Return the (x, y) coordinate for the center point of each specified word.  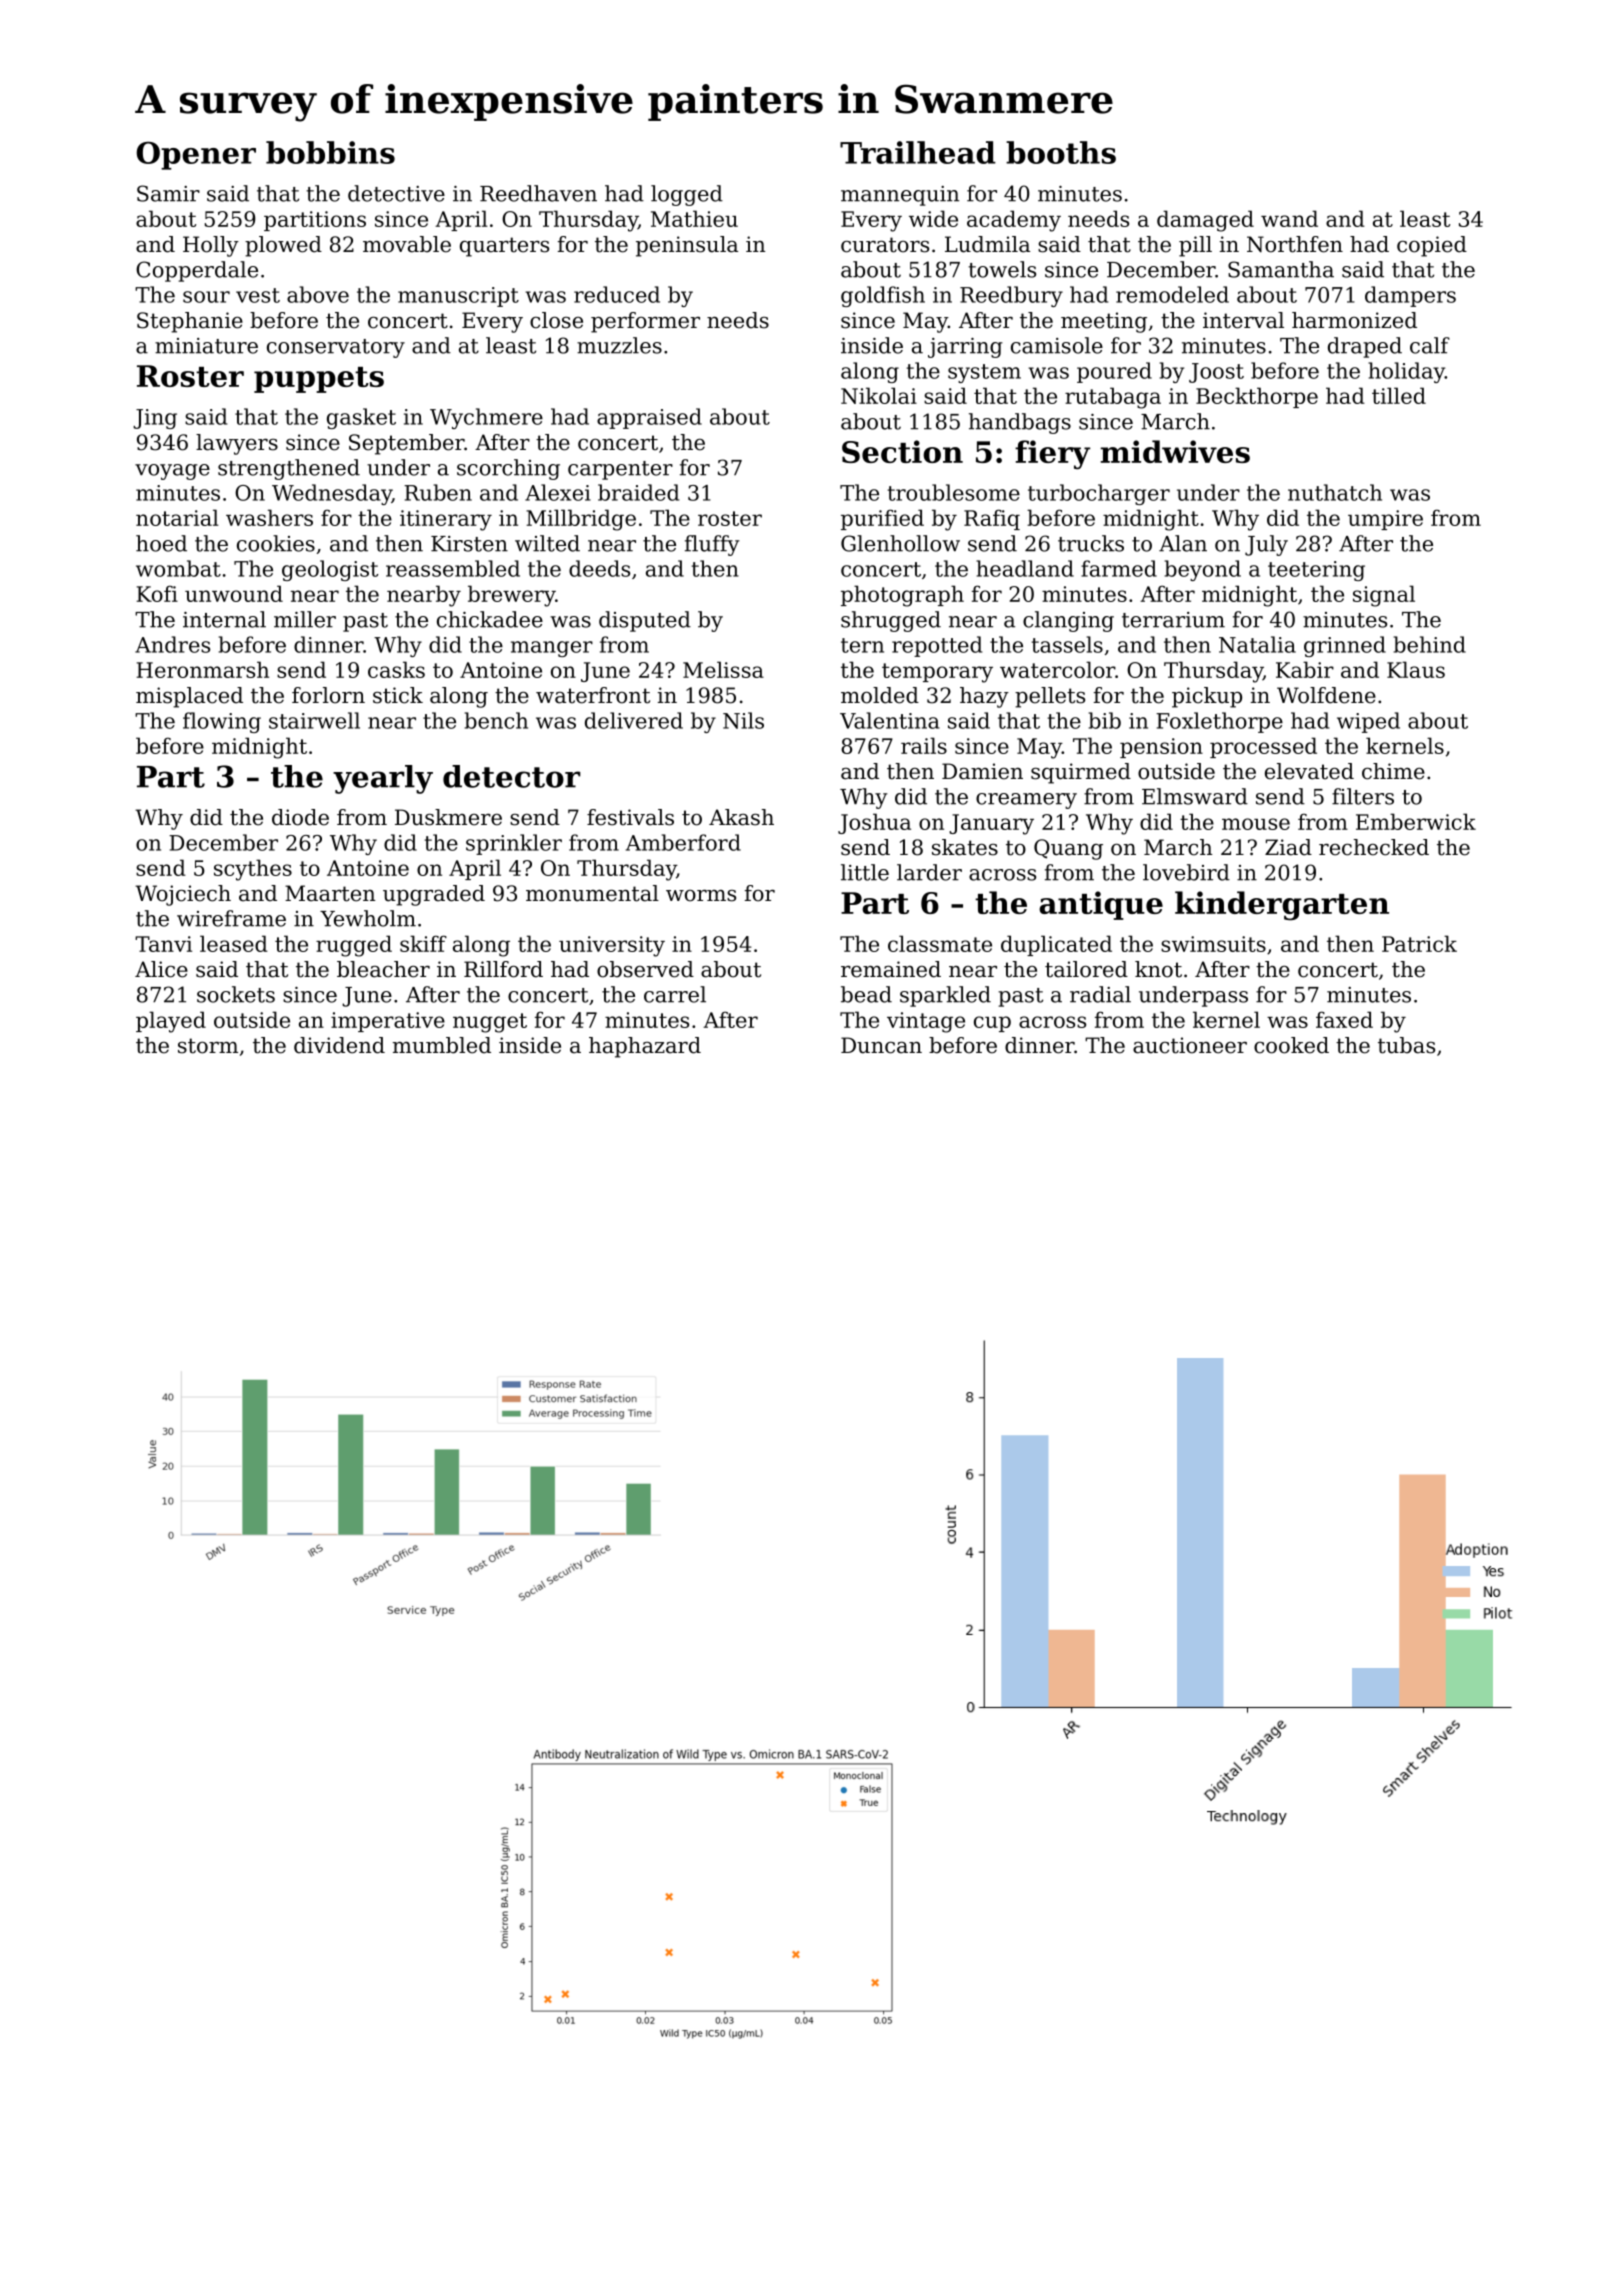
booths (1061, 152)
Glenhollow (900, 543)
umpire (1385, 520)
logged (687, 195)
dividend (339, 1045)
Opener (196, 155)
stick (398, 695)
